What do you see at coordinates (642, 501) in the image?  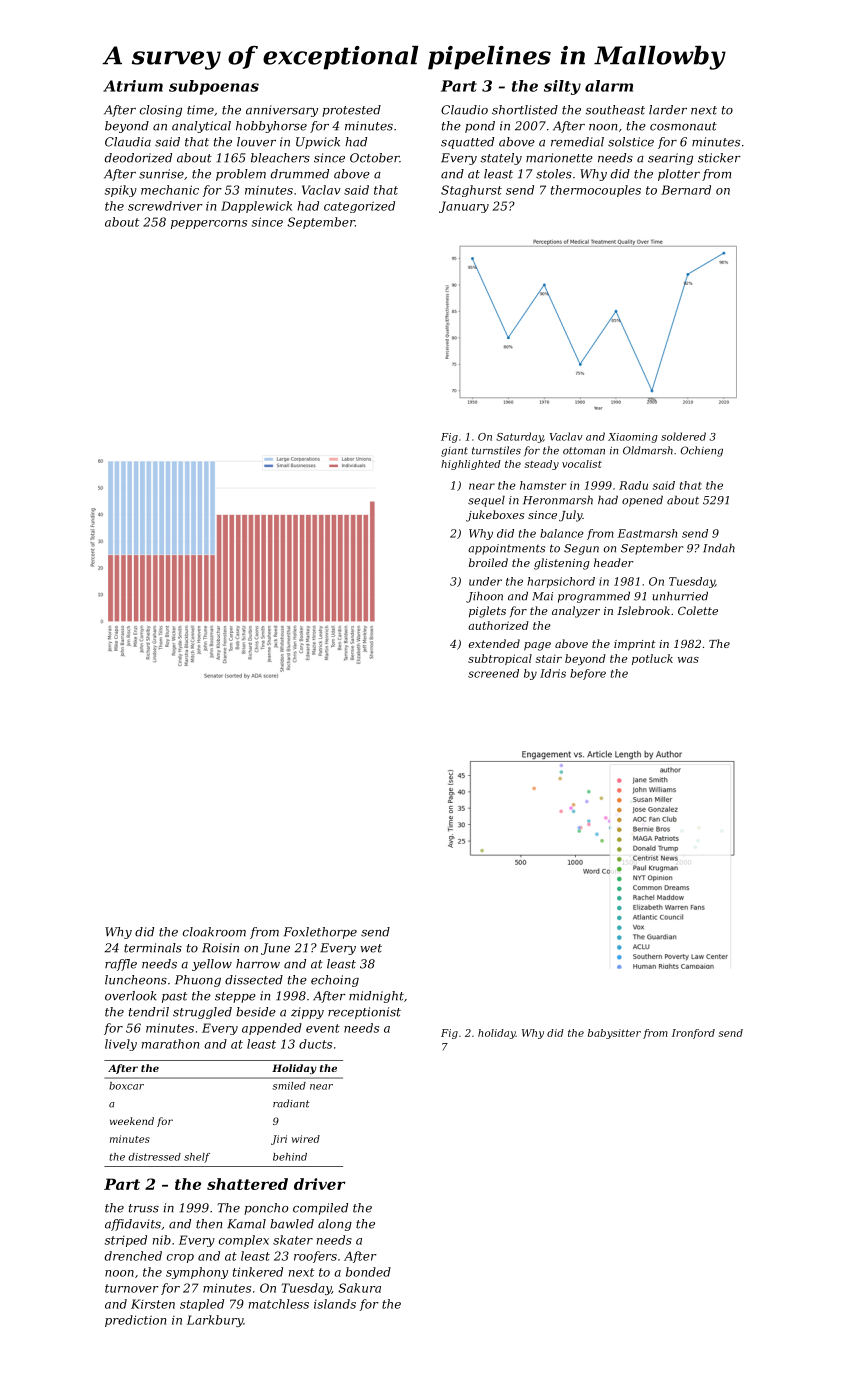 I see `opened` at bounding box center [642, 501].
